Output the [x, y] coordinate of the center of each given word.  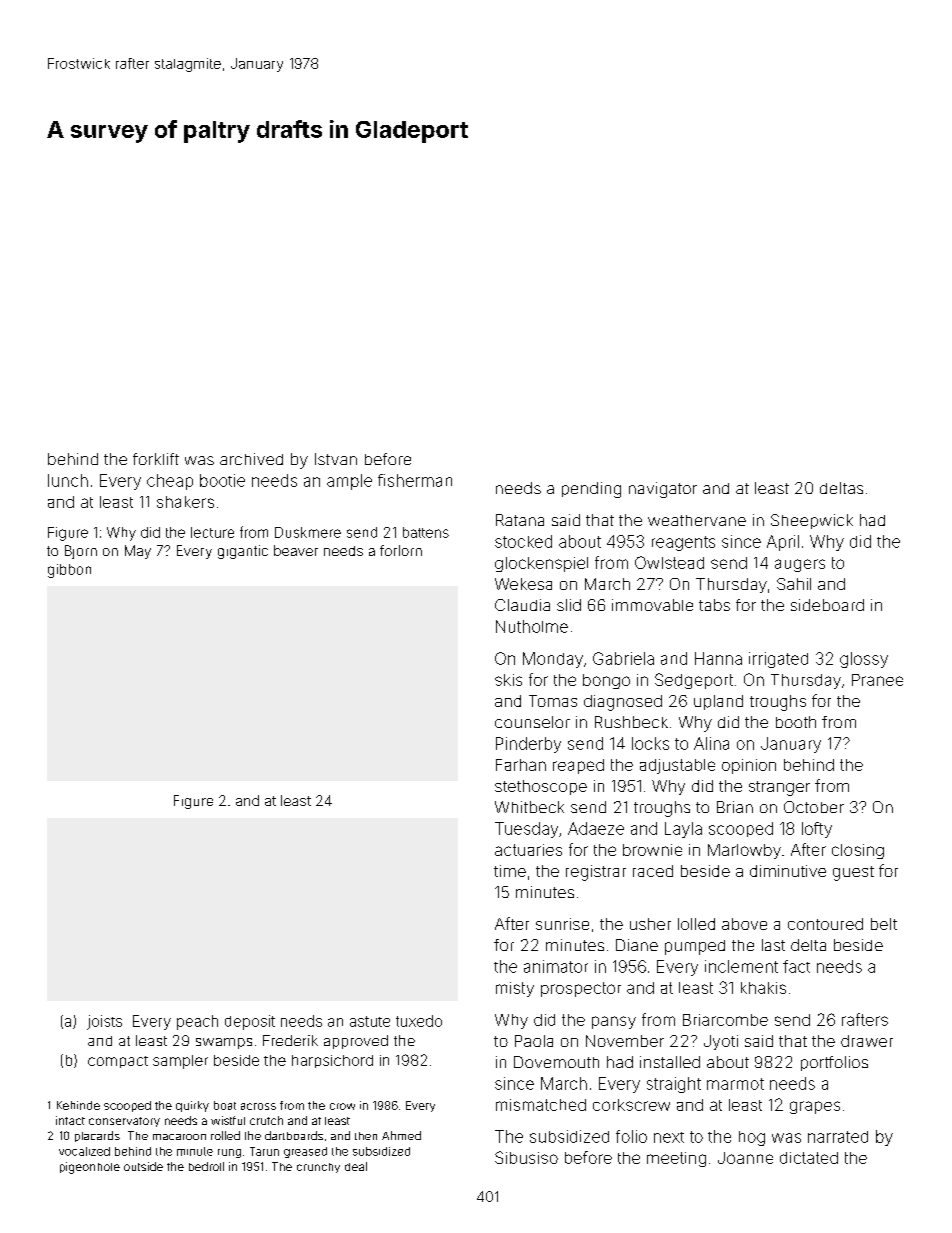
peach [197, 1022]
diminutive [788, 871]
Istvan [336, 459]
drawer [867, 1041]
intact [70, 1120]
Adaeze [596, 828]
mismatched [541, 1105]
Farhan [521, 765]
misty [515, 989]
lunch [68, 480]
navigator [663, 490]
